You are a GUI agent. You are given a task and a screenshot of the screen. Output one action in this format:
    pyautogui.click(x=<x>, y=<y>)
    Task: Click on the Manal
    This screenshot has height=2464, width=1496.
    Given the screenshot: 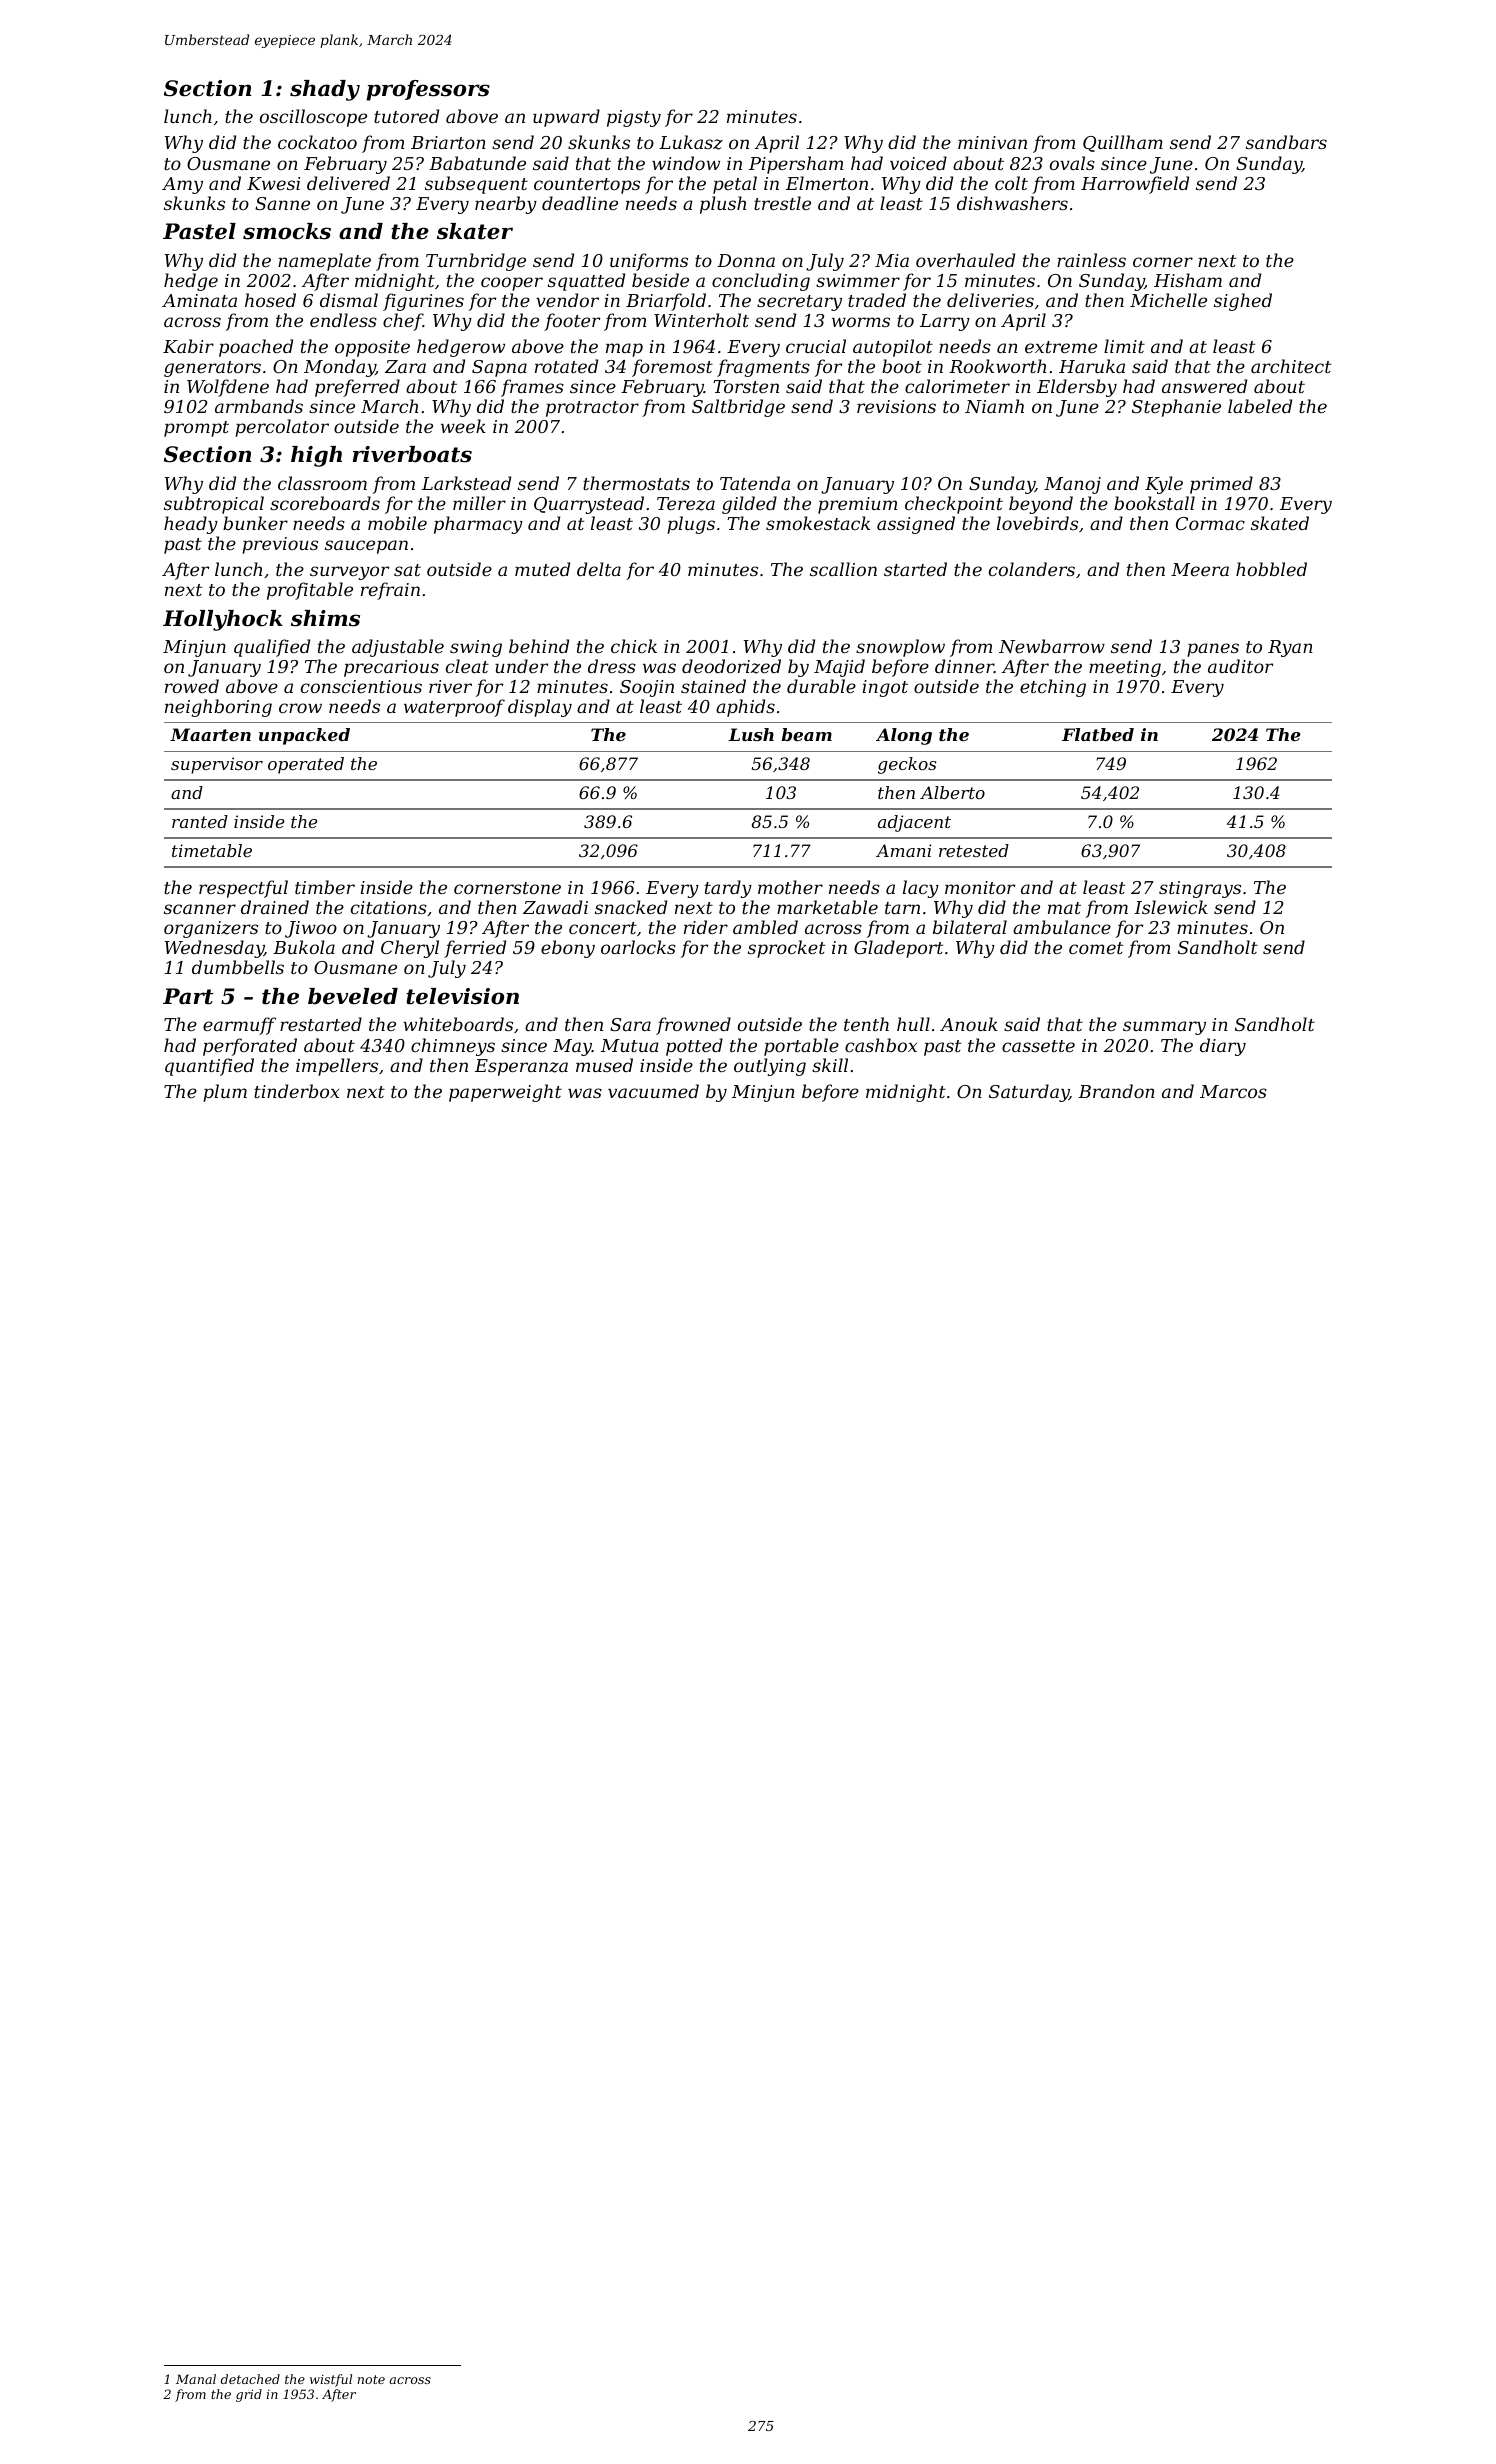 What is the action you would take?
    pyautogui.click(x=196, y=2379)
